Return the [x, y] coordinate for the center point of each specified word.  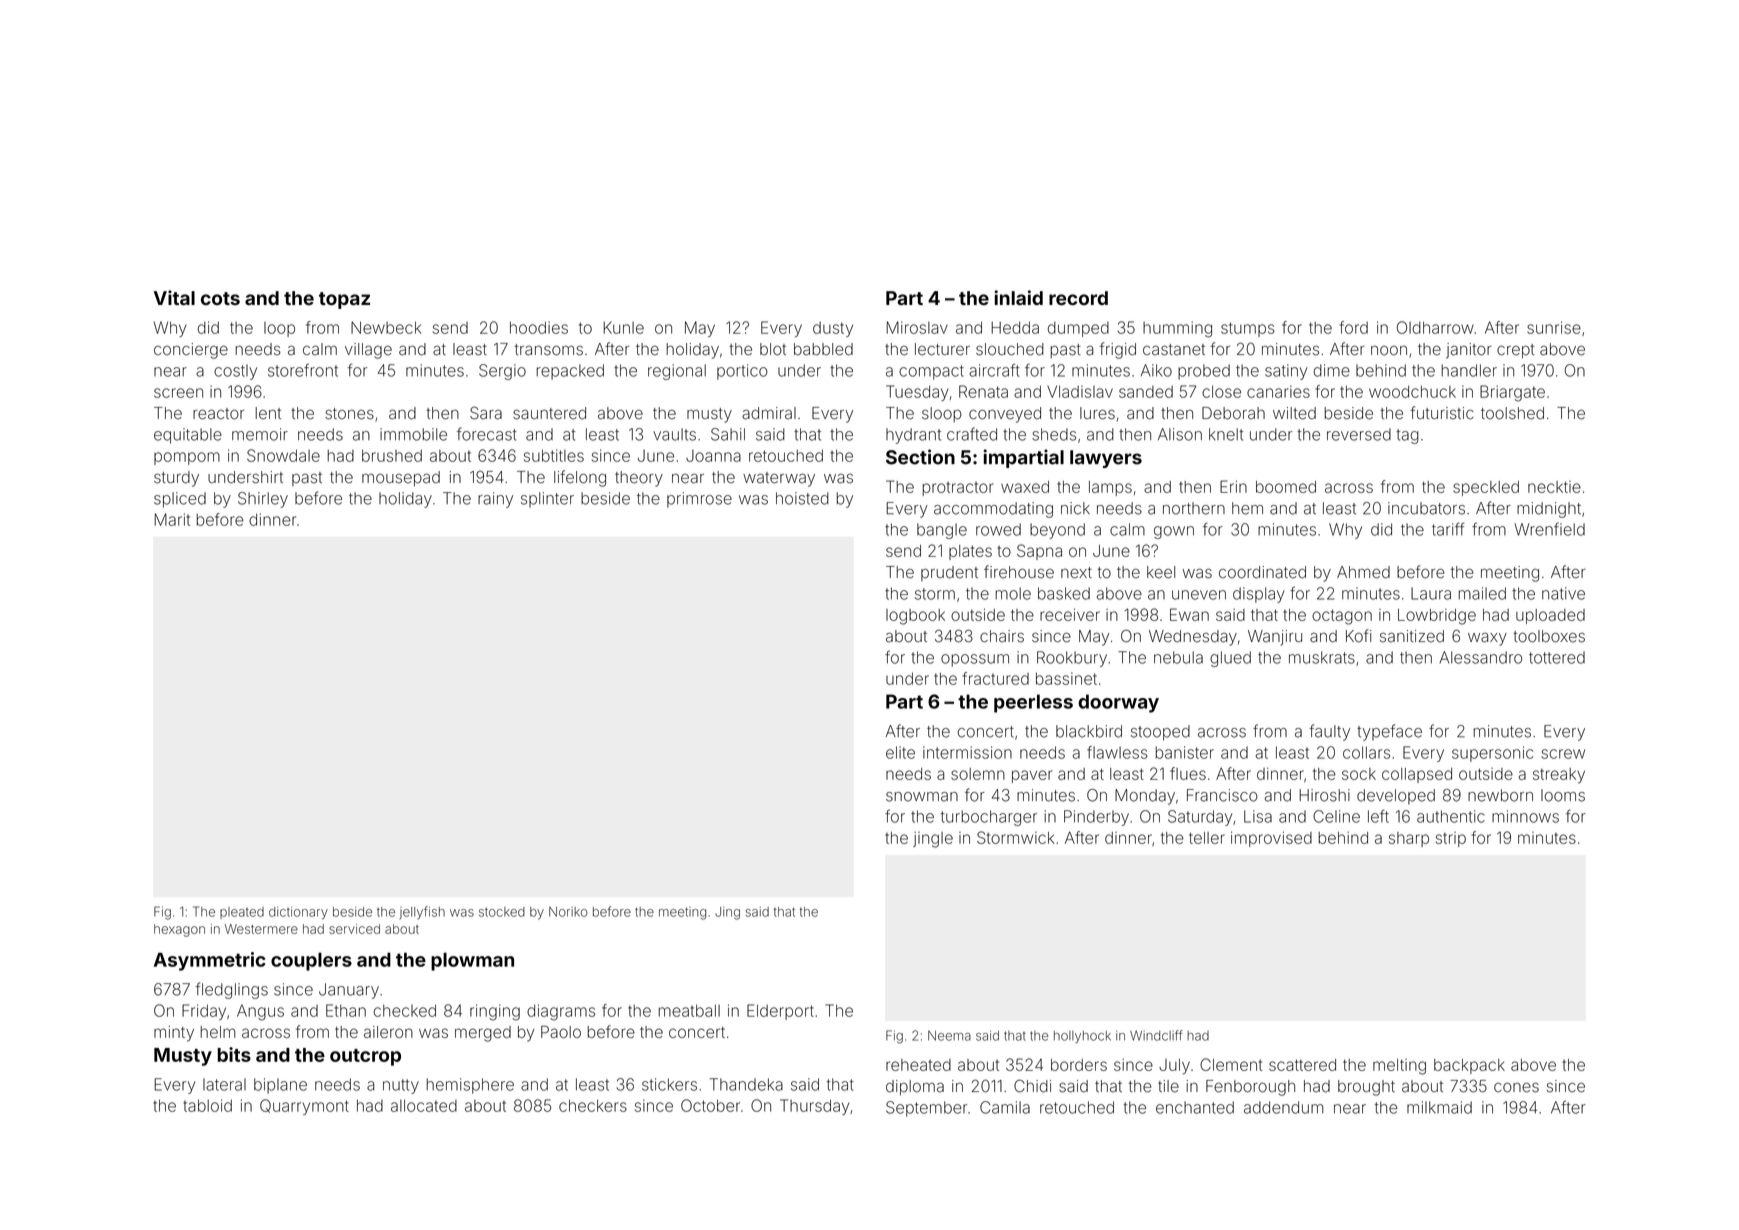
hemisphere [470, 1086]
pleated [242, 913]
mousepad [401, 479]
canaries [1278, 391]
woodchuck [1412, 391]
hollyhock [1082, 1037]
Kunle [623, 327]
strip [1451, 839]
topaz [344, 300]
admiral [769, 413]
